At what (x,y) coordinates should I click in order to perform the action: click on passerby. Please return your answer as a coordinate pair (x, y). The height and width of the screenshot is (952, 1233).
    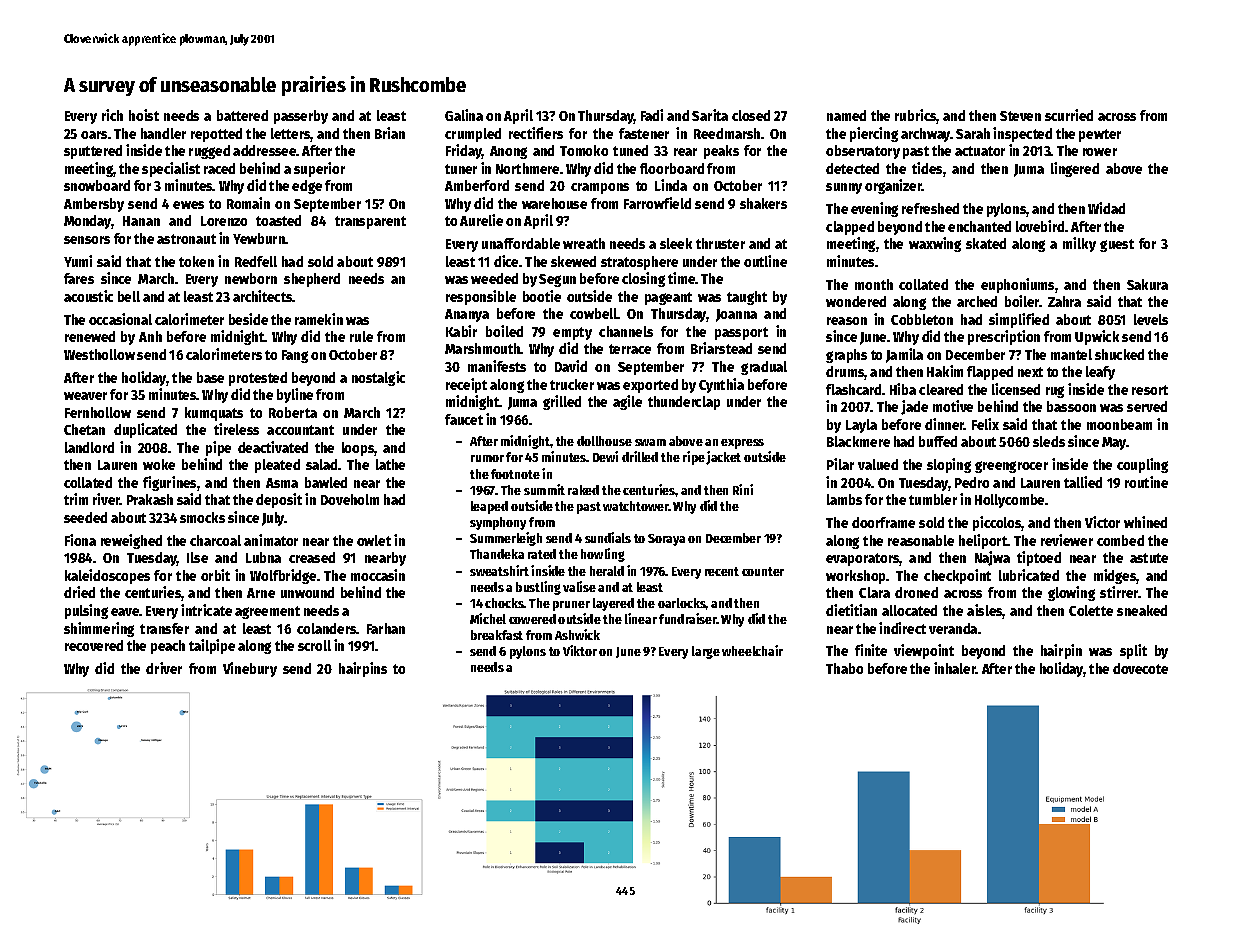
    Looking at the image, I should click on (301, 117).
